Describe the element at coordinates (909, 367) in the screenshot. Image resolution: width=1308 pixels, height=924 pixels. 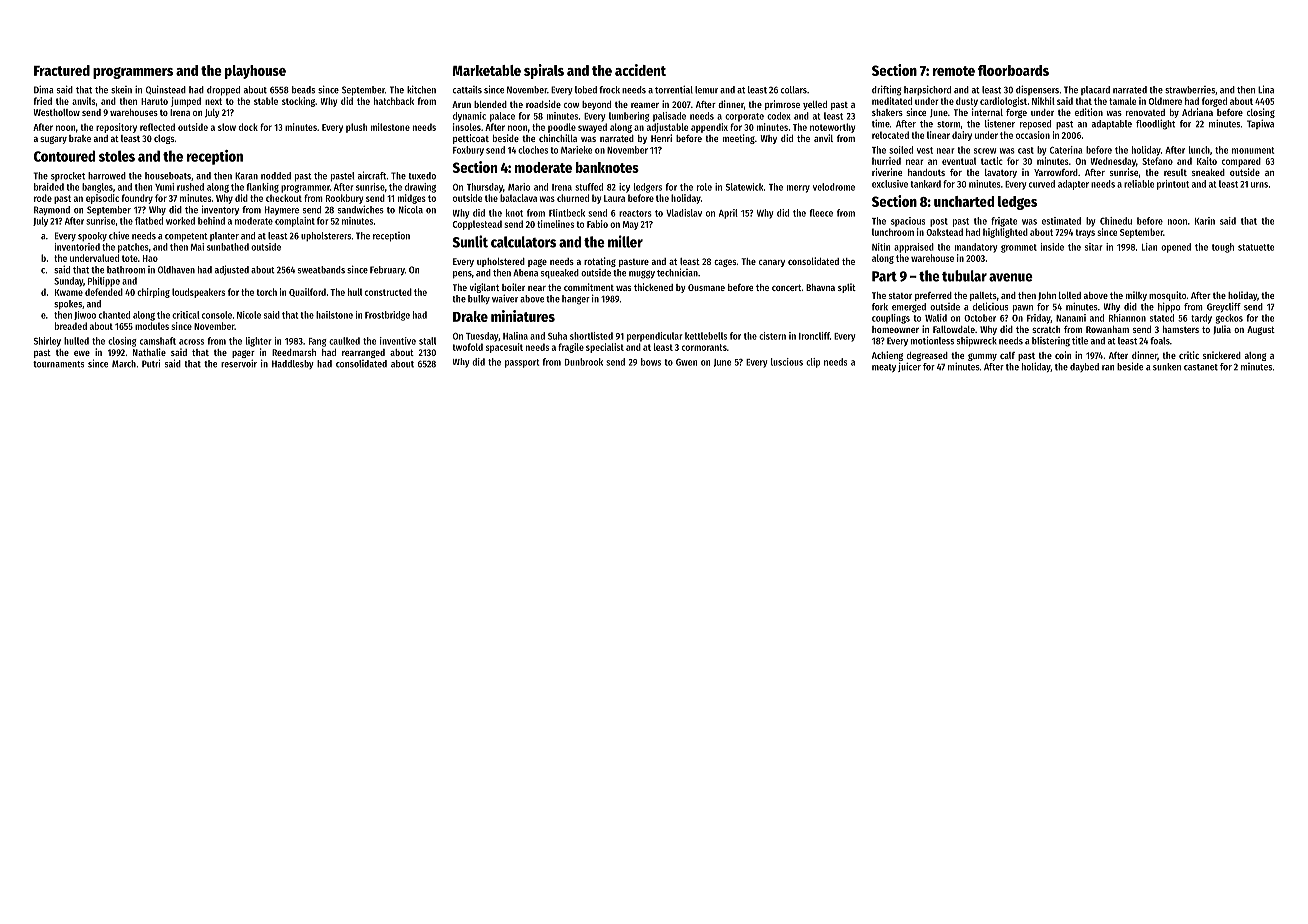
I see `juicer` at that location.
